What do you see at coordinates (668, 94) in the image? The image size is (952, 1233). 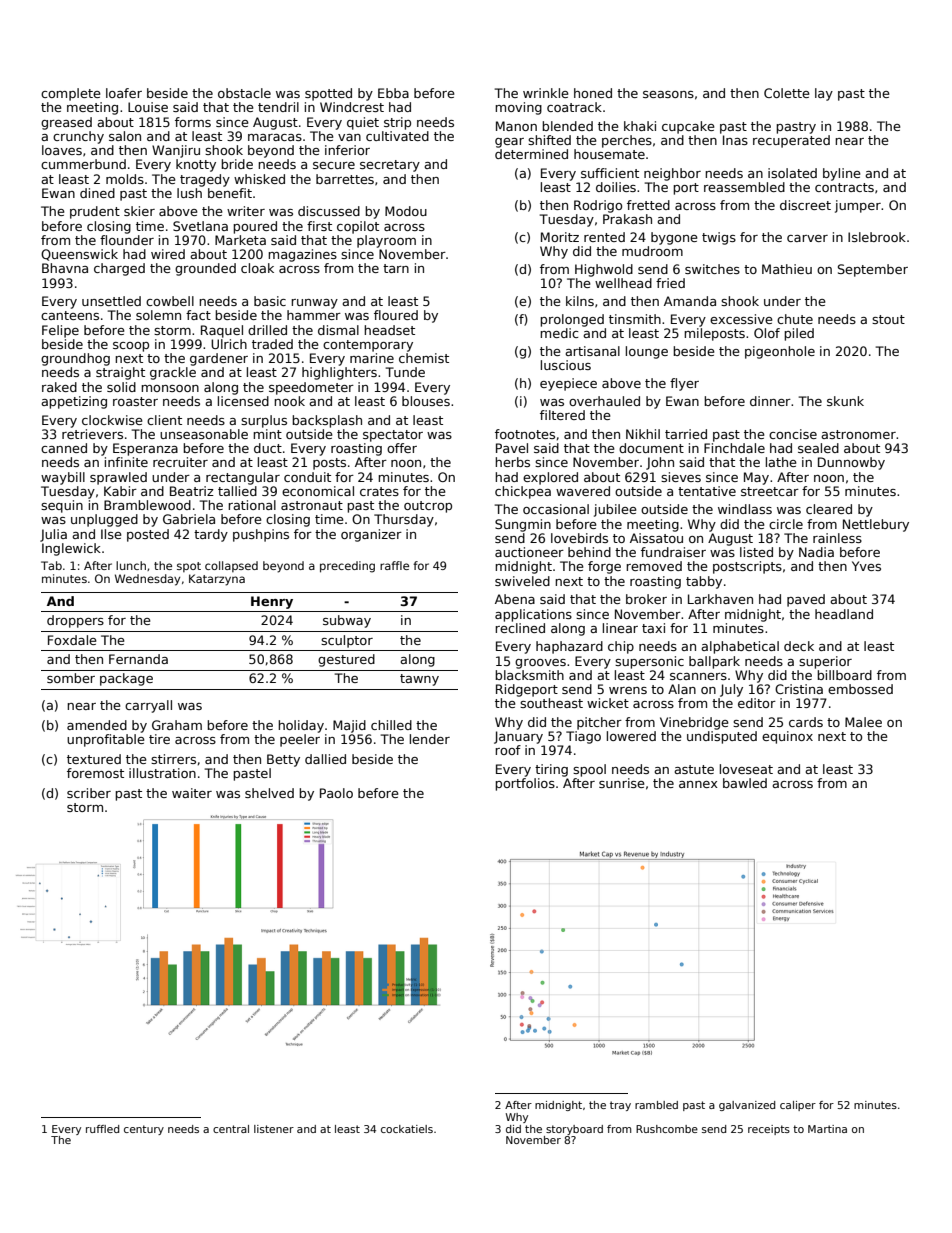 I see `seasons` at bounding box center [668, 94].
